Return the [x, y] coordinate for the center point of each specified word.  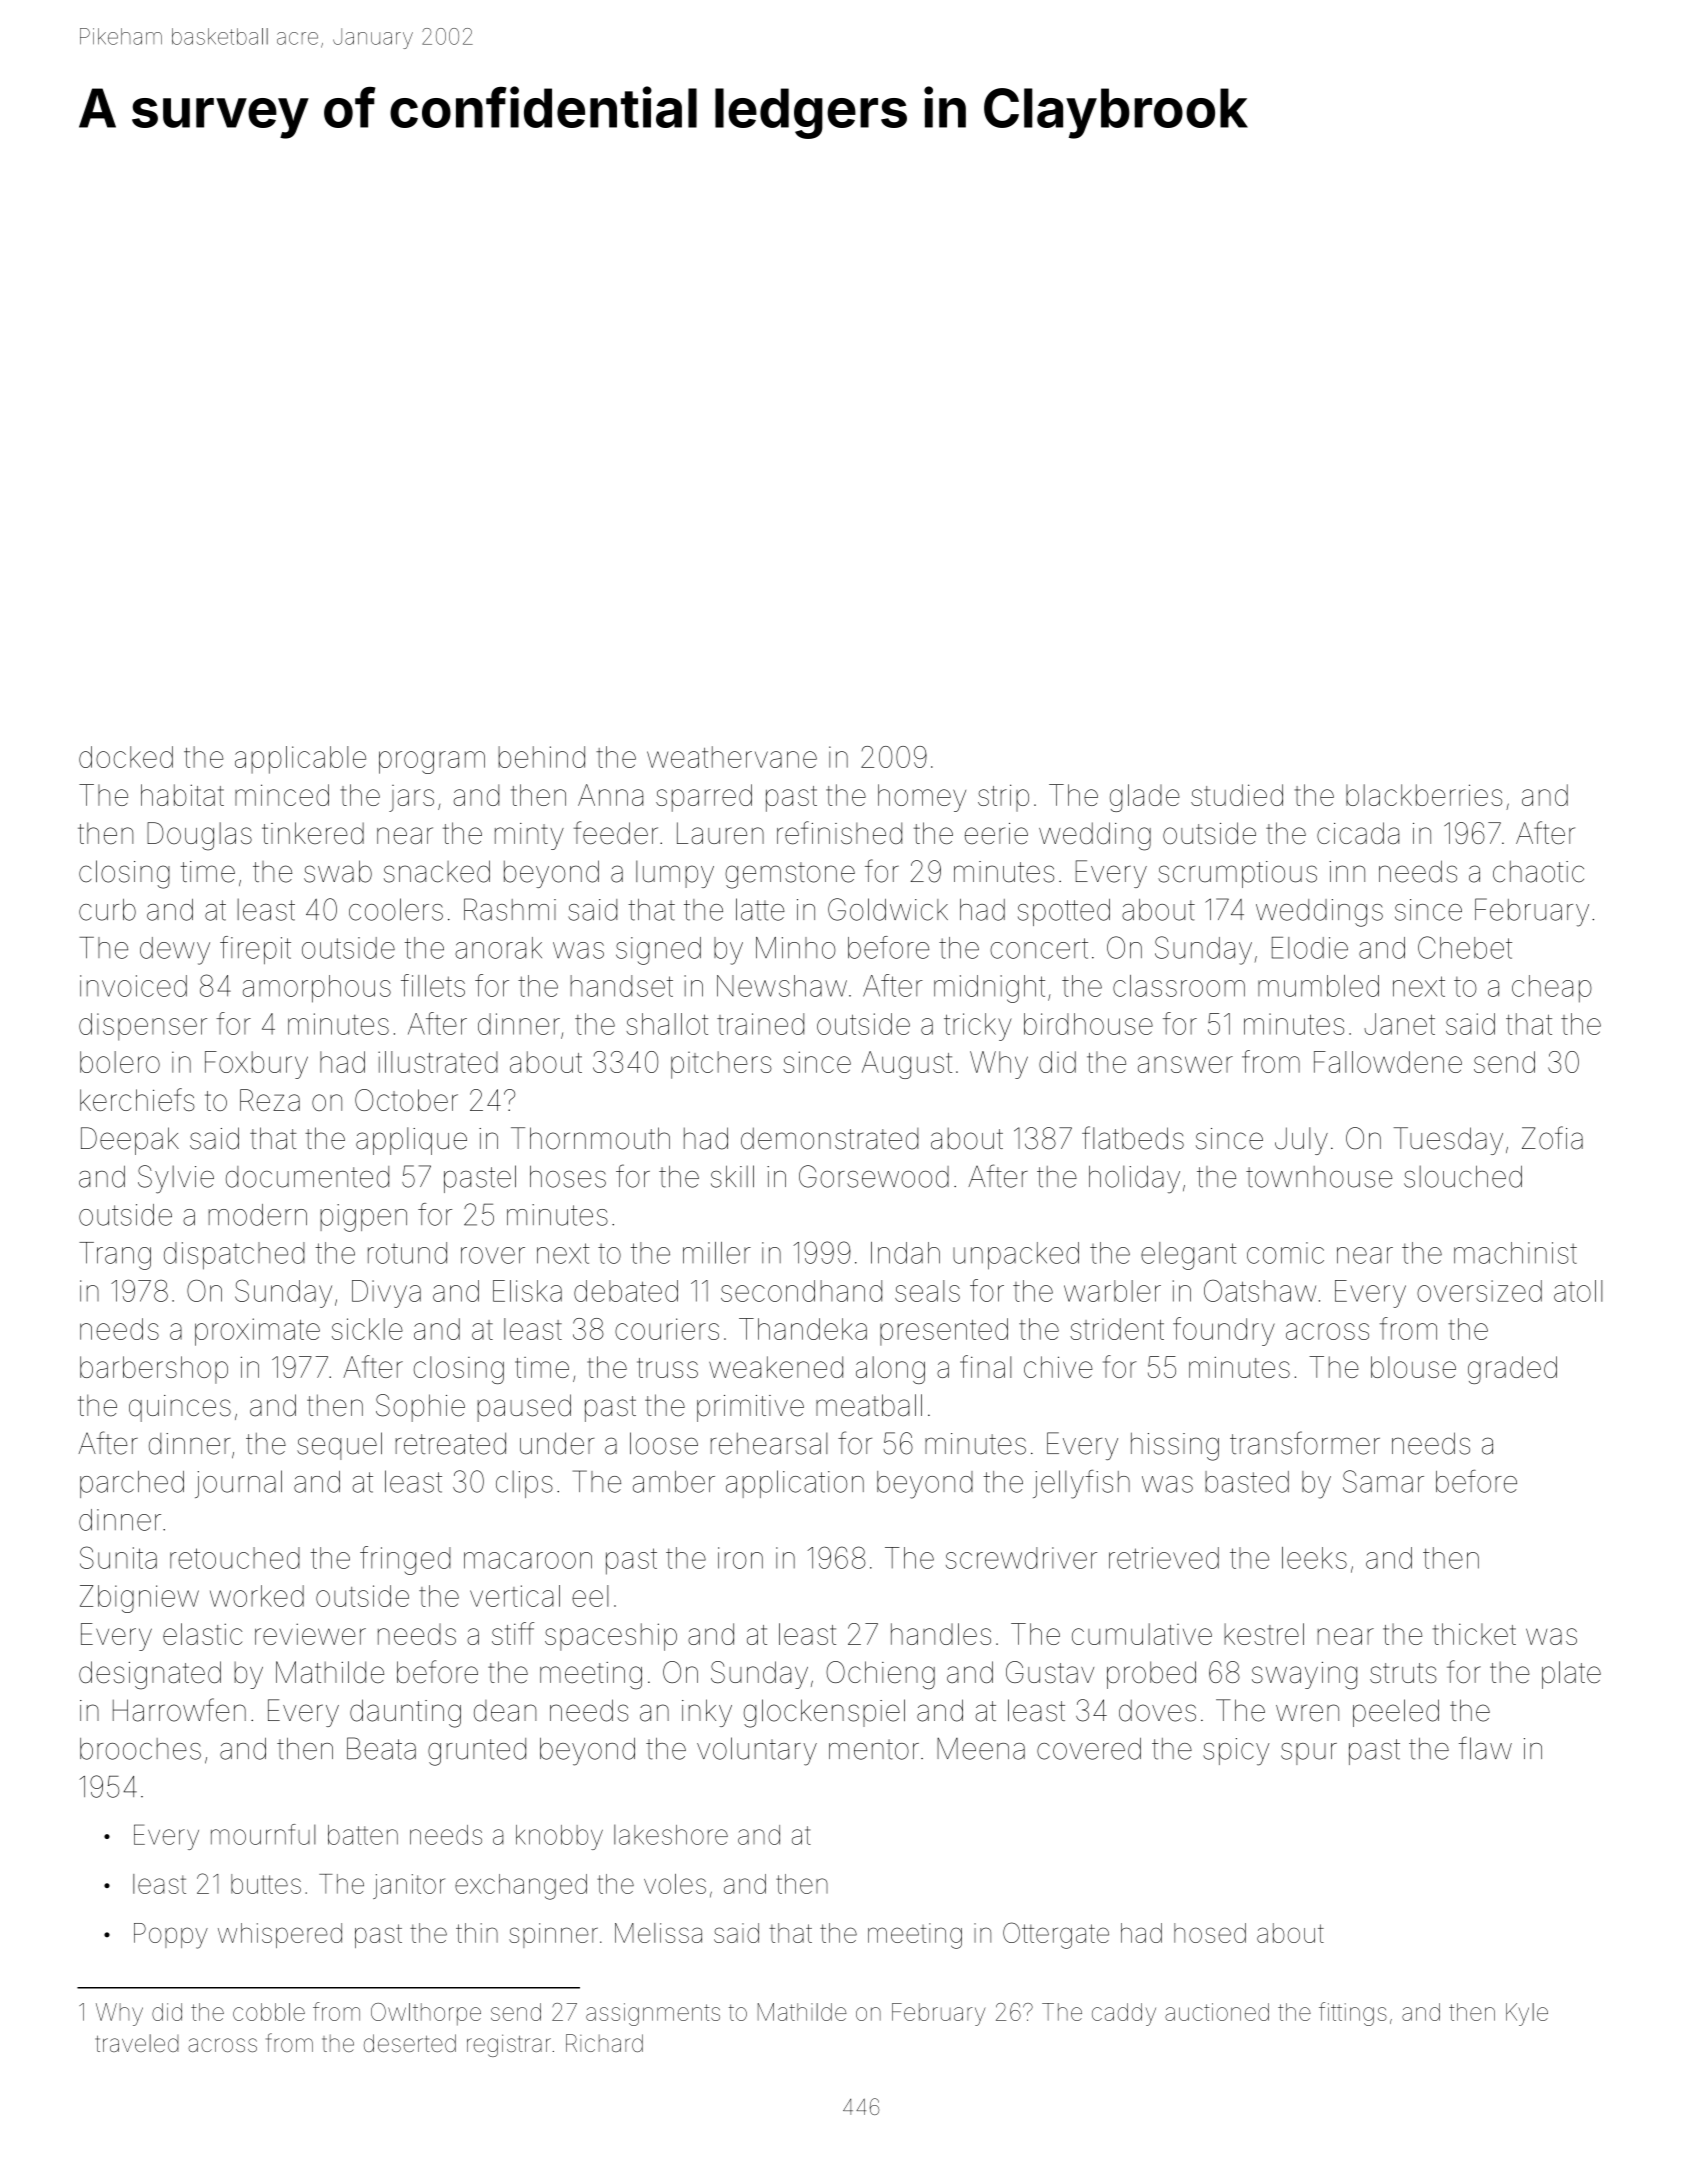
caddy [1124, 2014]
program [432, 762]
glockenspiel [824, 1713]
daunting [405, 1713]
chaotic [1538, 872]
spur [1309, 1754]
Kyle [1527, 2014]
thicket [1474, 1634]
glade [1145, 798]
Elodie [1310, 948]
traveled [136, 2043]
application [795, 1484]
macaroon [528, 1560]
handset [622, 986]
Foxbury [256, 1065]
